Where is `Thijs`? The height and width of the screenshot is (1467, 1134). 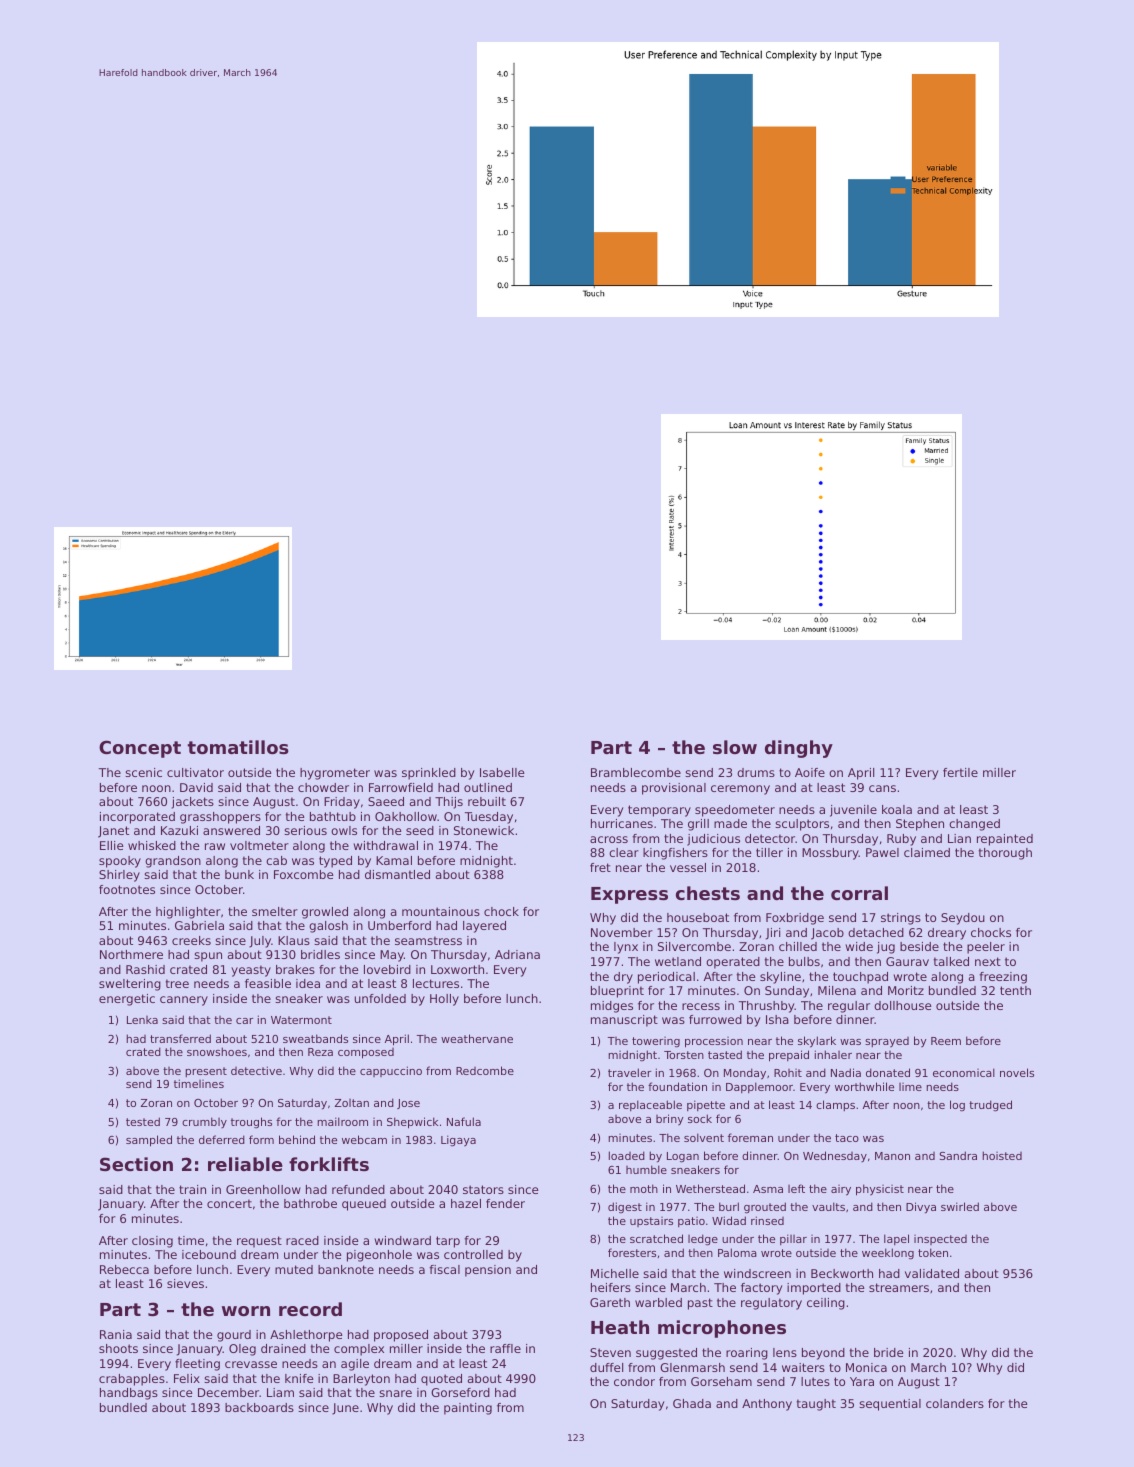
Thijs is located at coordinates (449, 803).
